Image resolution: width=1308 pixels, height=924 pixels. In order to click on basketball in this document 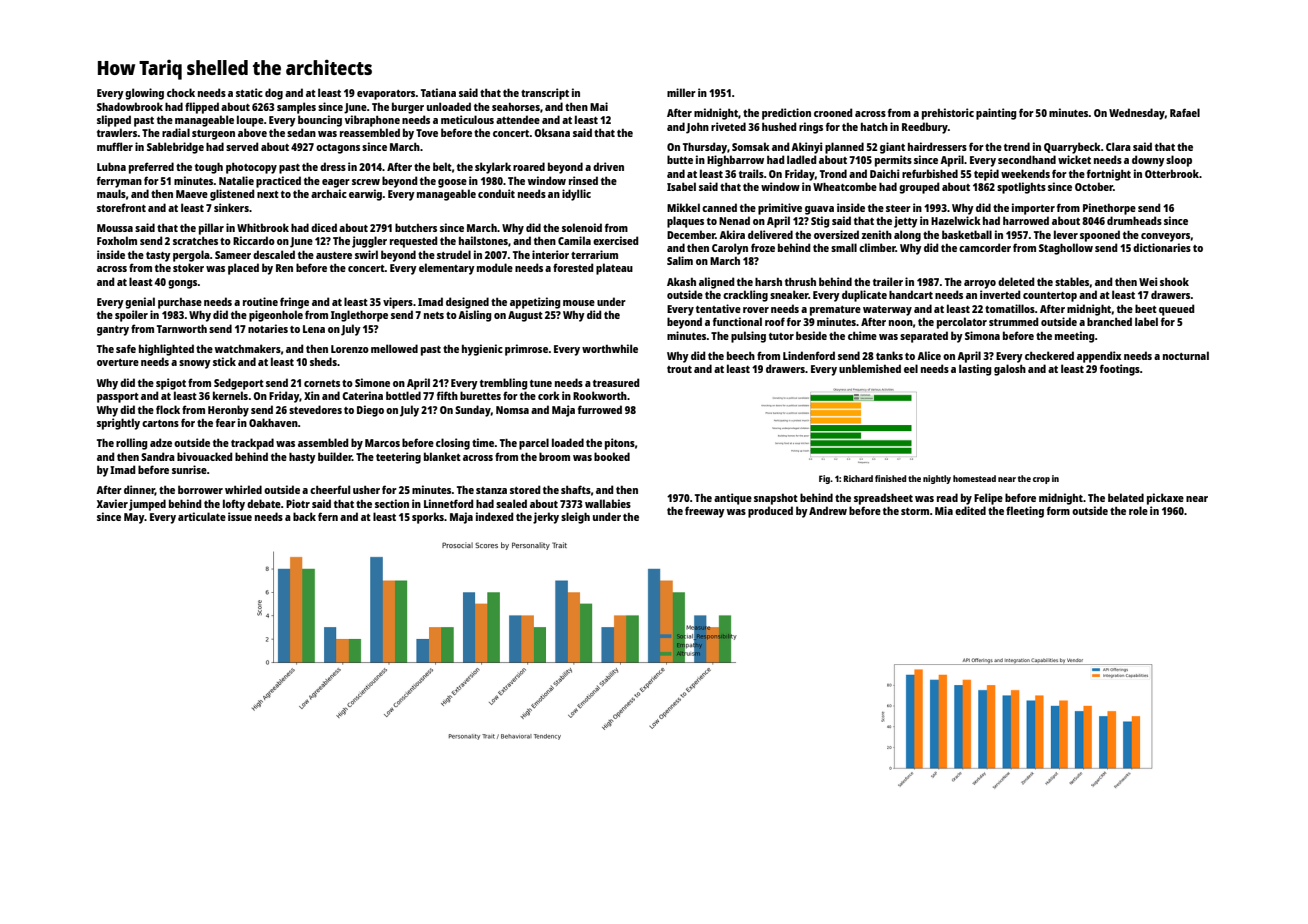, I will do `click(967, 234)`.
